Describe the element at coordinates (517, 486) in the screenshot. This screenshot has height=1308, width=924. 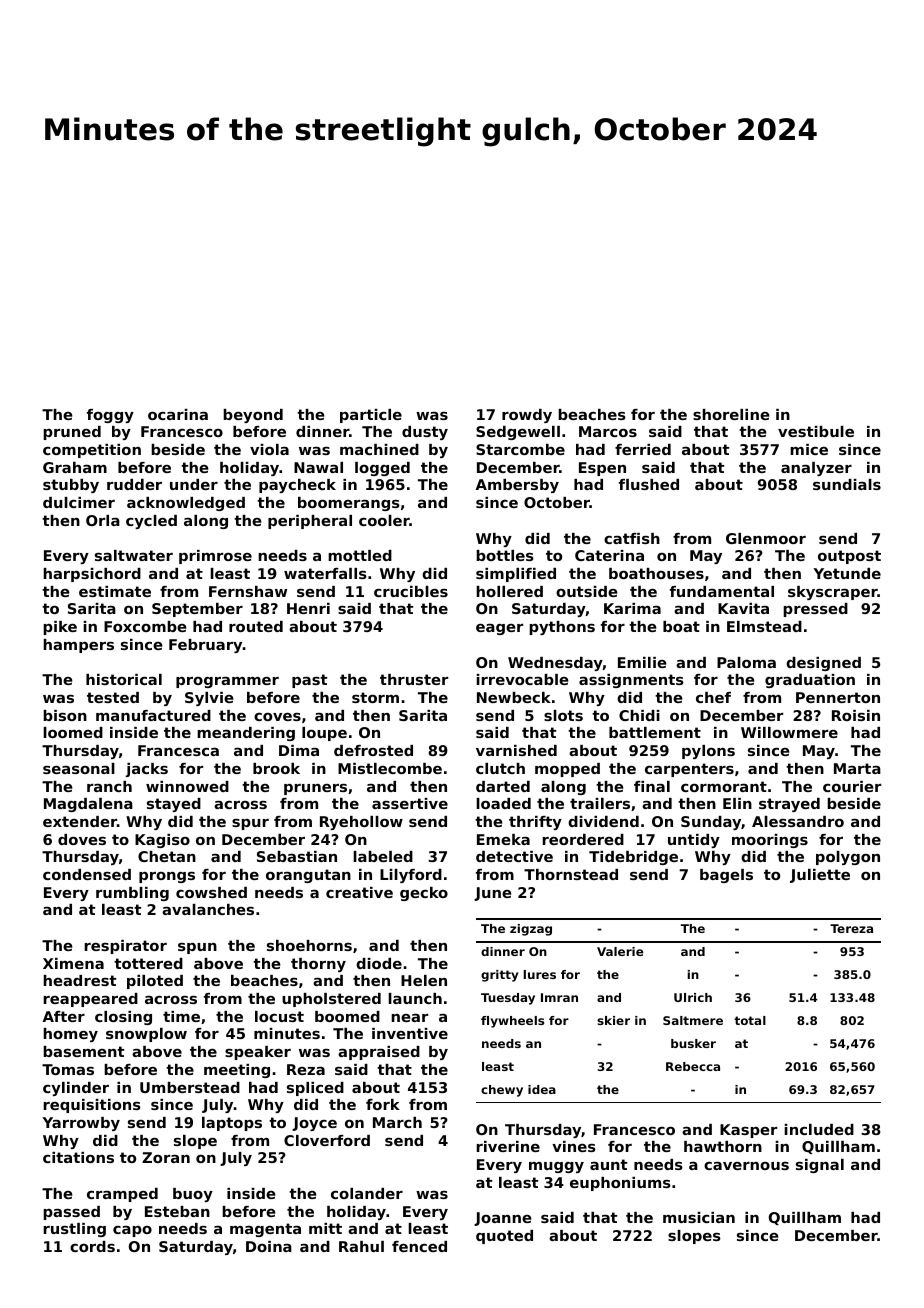
I see `Ambersby` at that location.
